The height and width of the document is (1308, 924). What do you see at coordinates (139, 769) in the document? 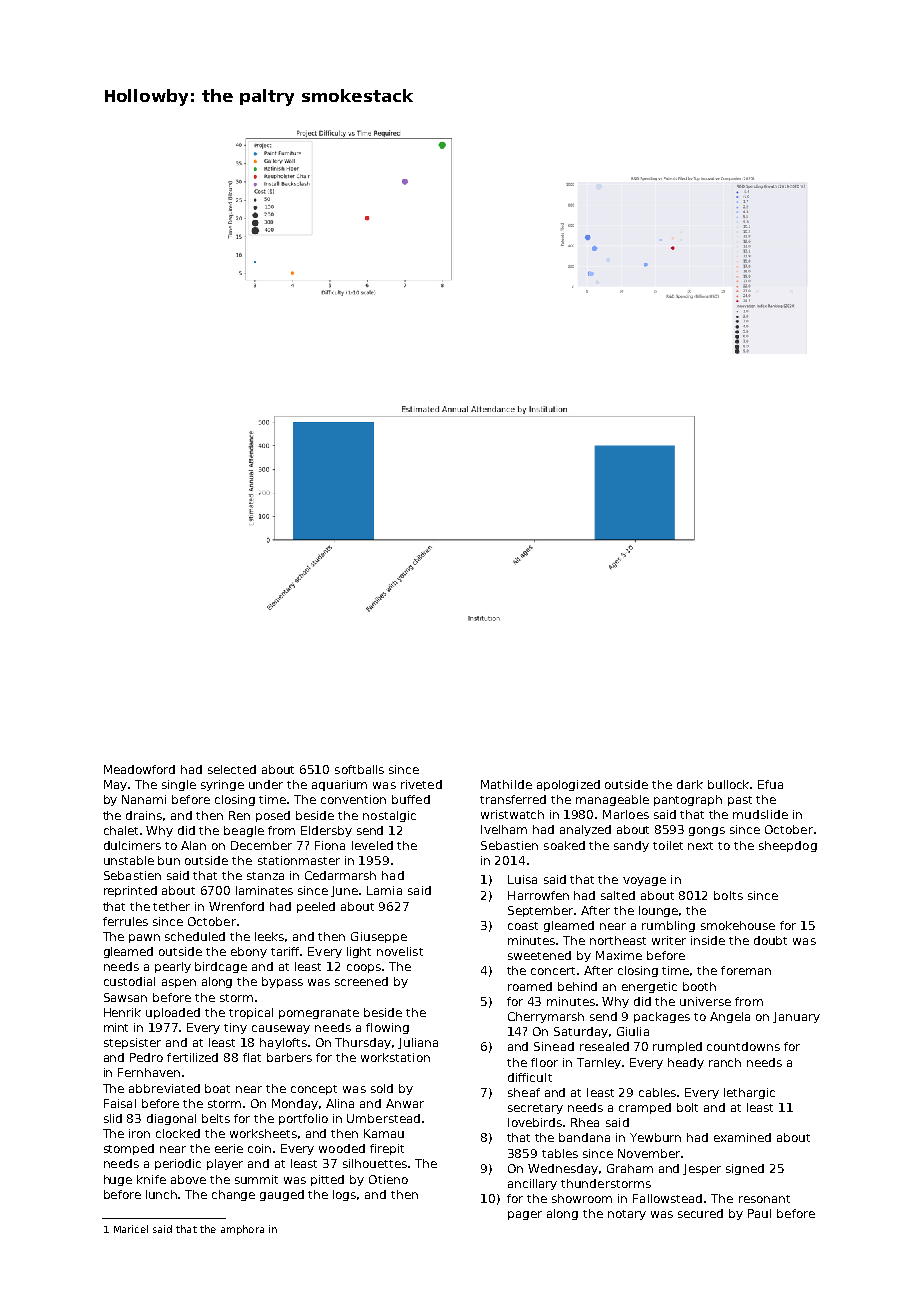
I see `Meadowford` at bounding box center [139, 769].
